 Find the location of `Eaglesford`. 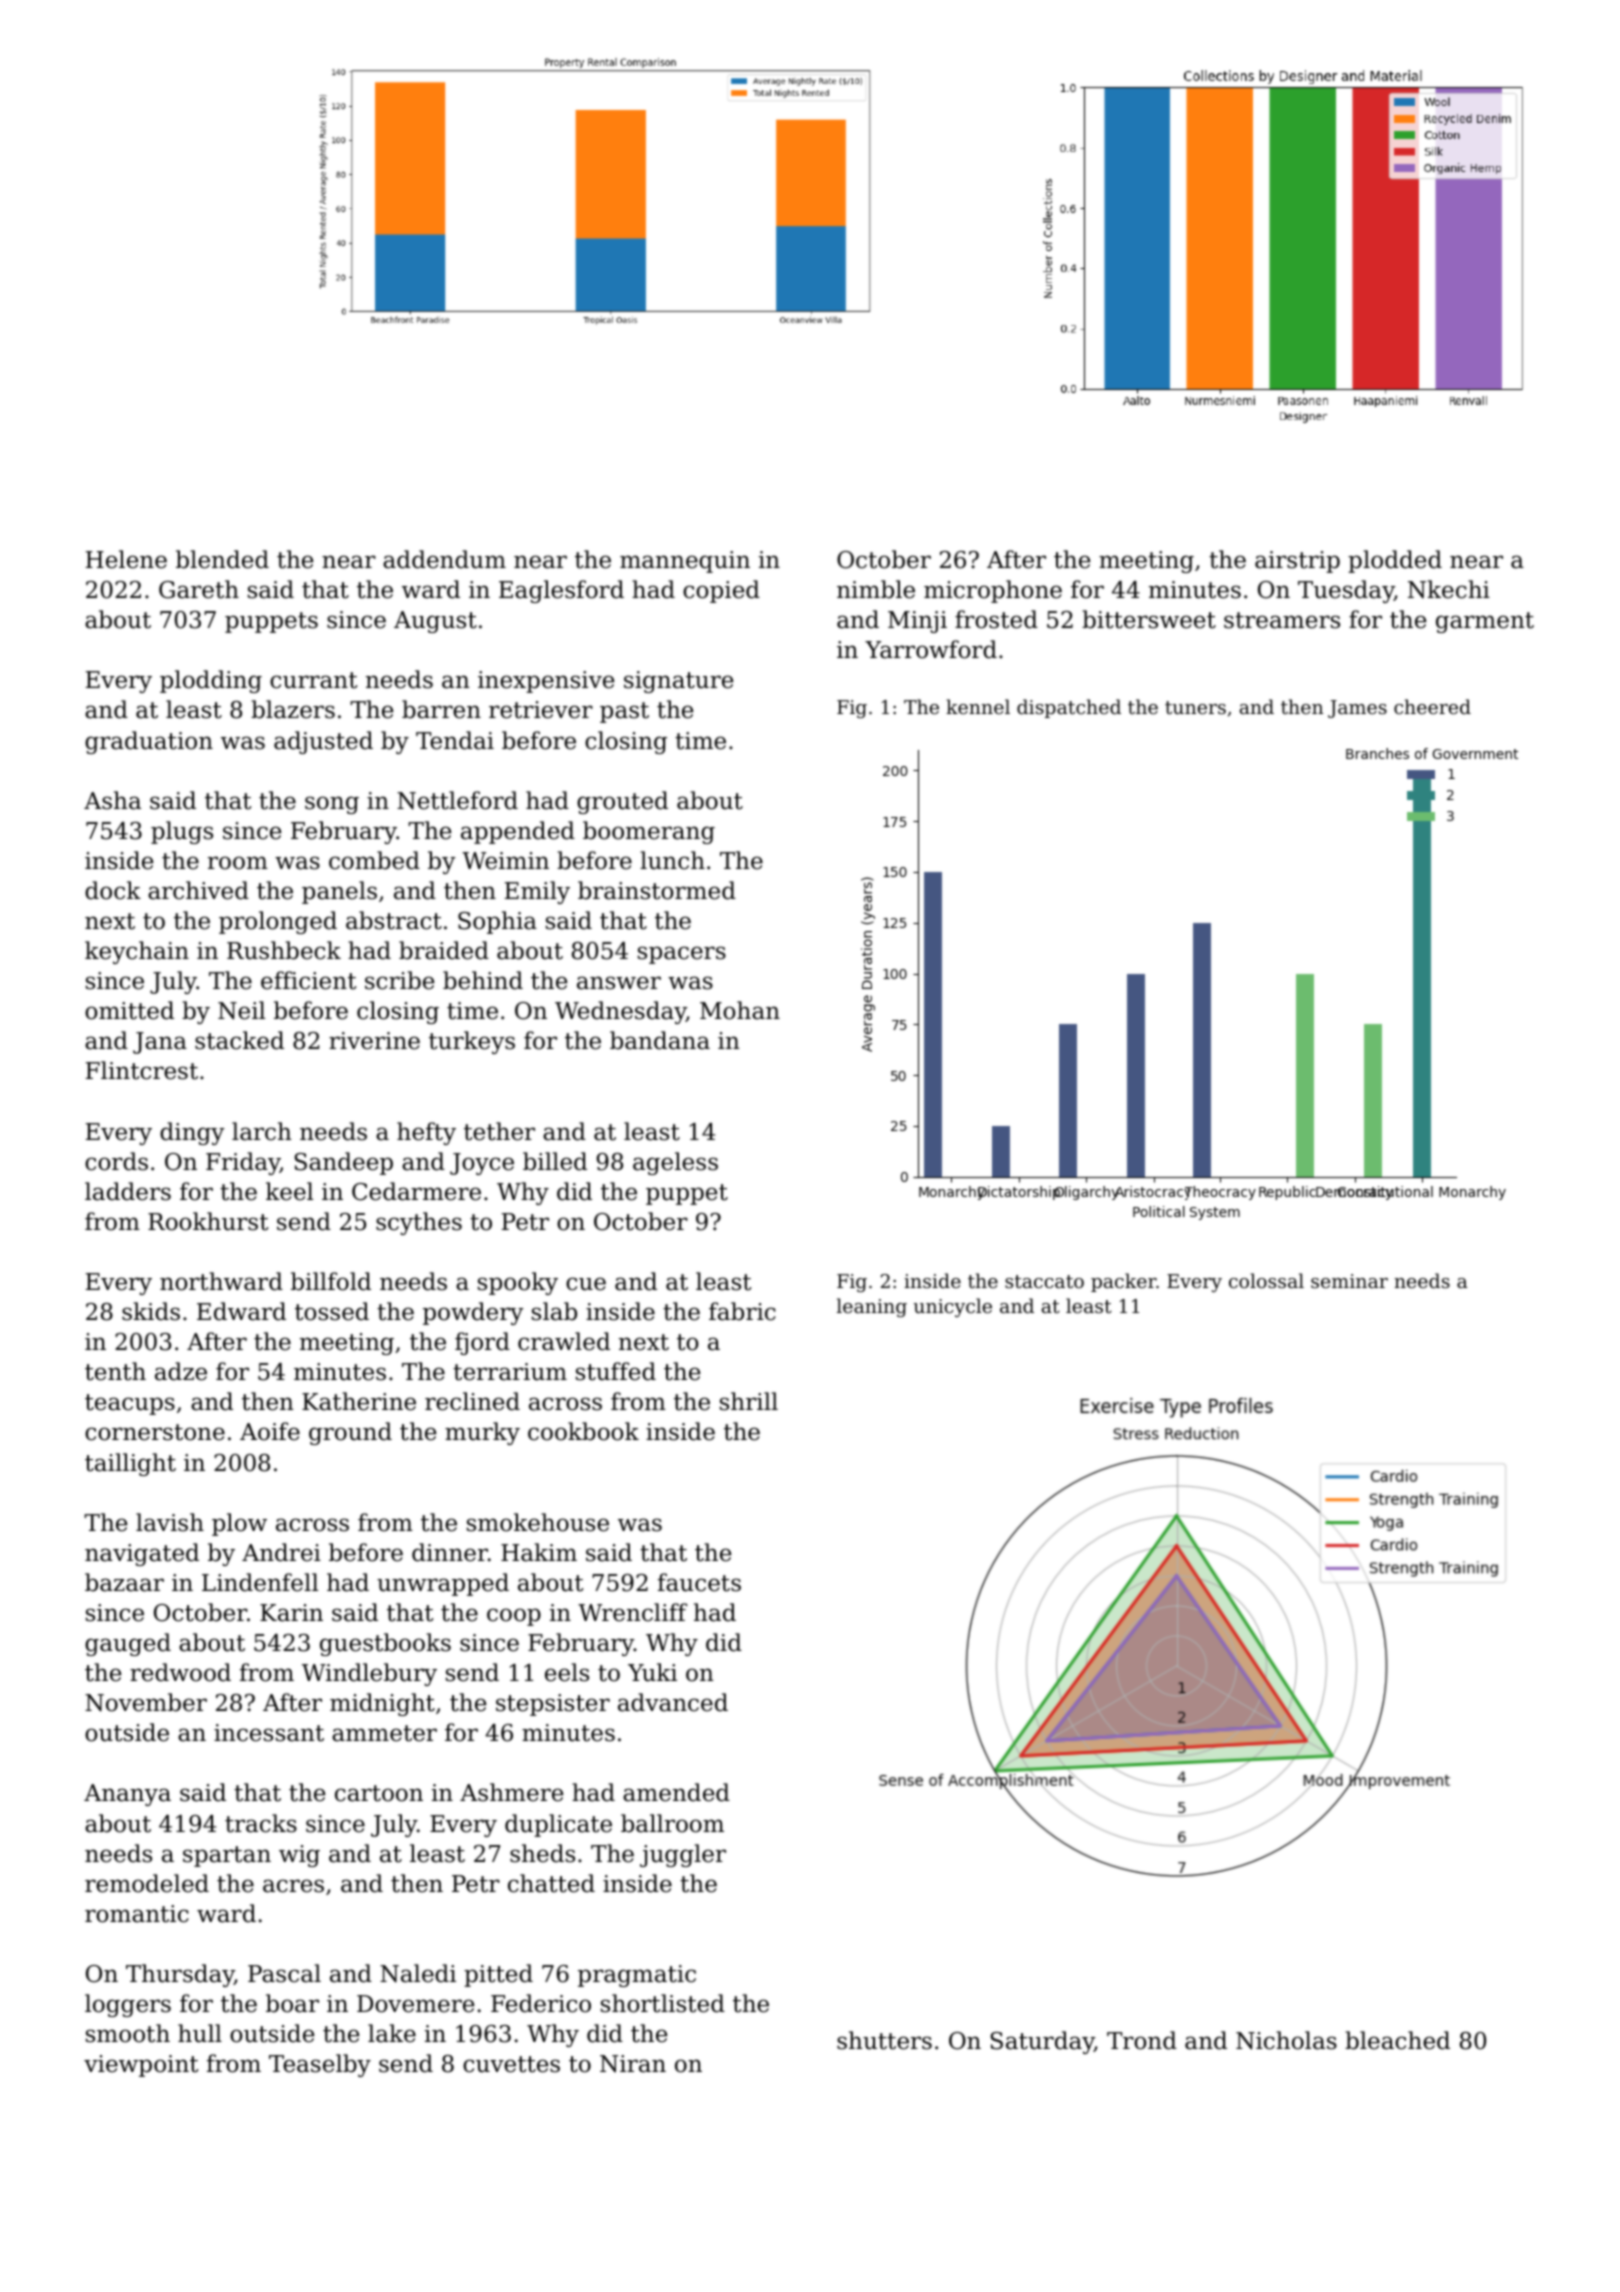

Eaglesford is located at coordinates (561, 591).
